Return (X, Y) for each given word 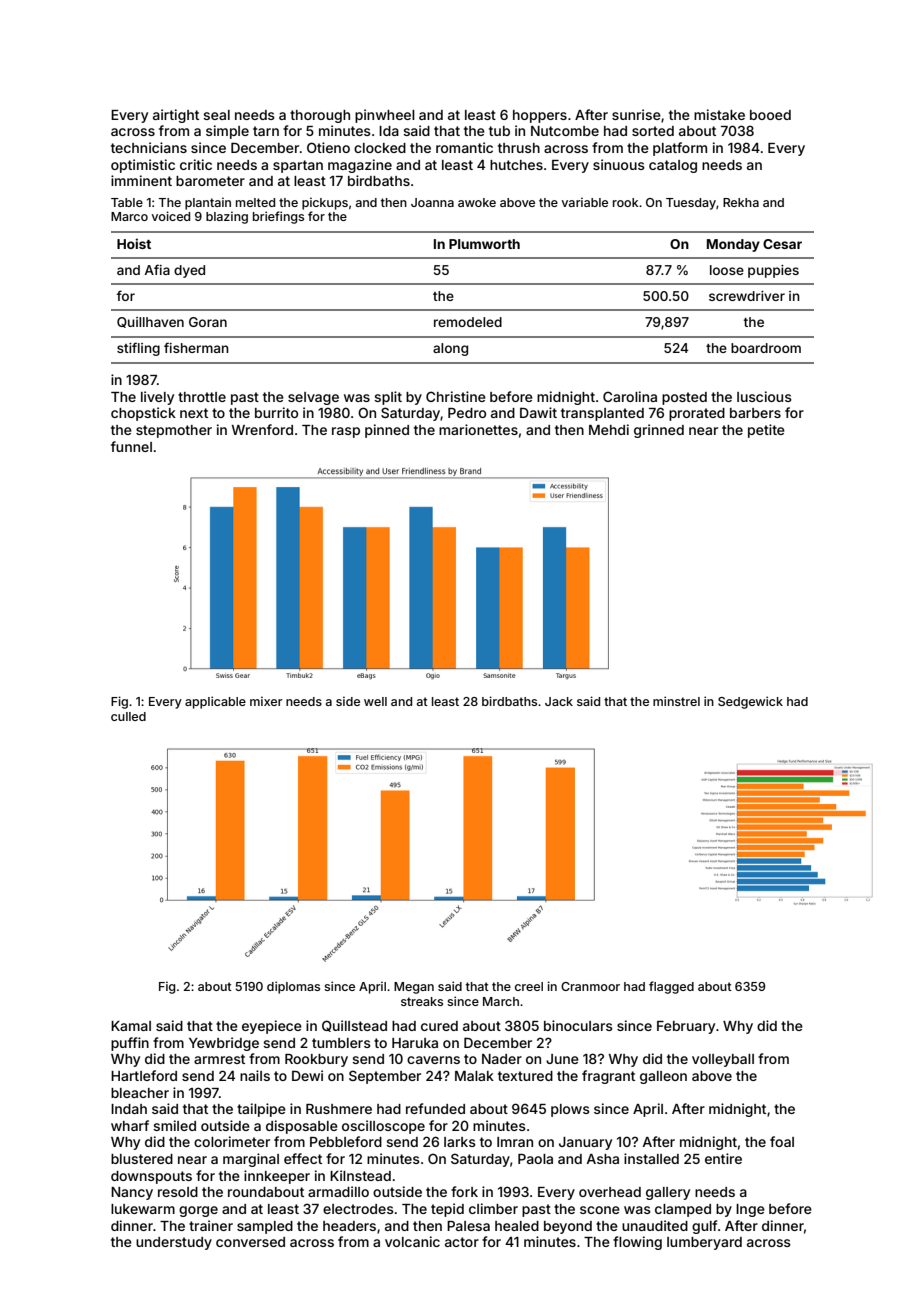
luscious (764, 396)
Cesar (782, 244)
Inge (750, 1210)
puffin (130, 1044)
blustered (142, 1159)
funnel (131, 446)
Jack (559, 701)
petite (766, 431)
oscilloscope (383, 1127)
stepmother (174, 431)
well (375, 701)
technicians (149, 147)
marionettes (478, 429)
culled (128, 716)
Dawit (538, 412)
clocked (380, 148)
